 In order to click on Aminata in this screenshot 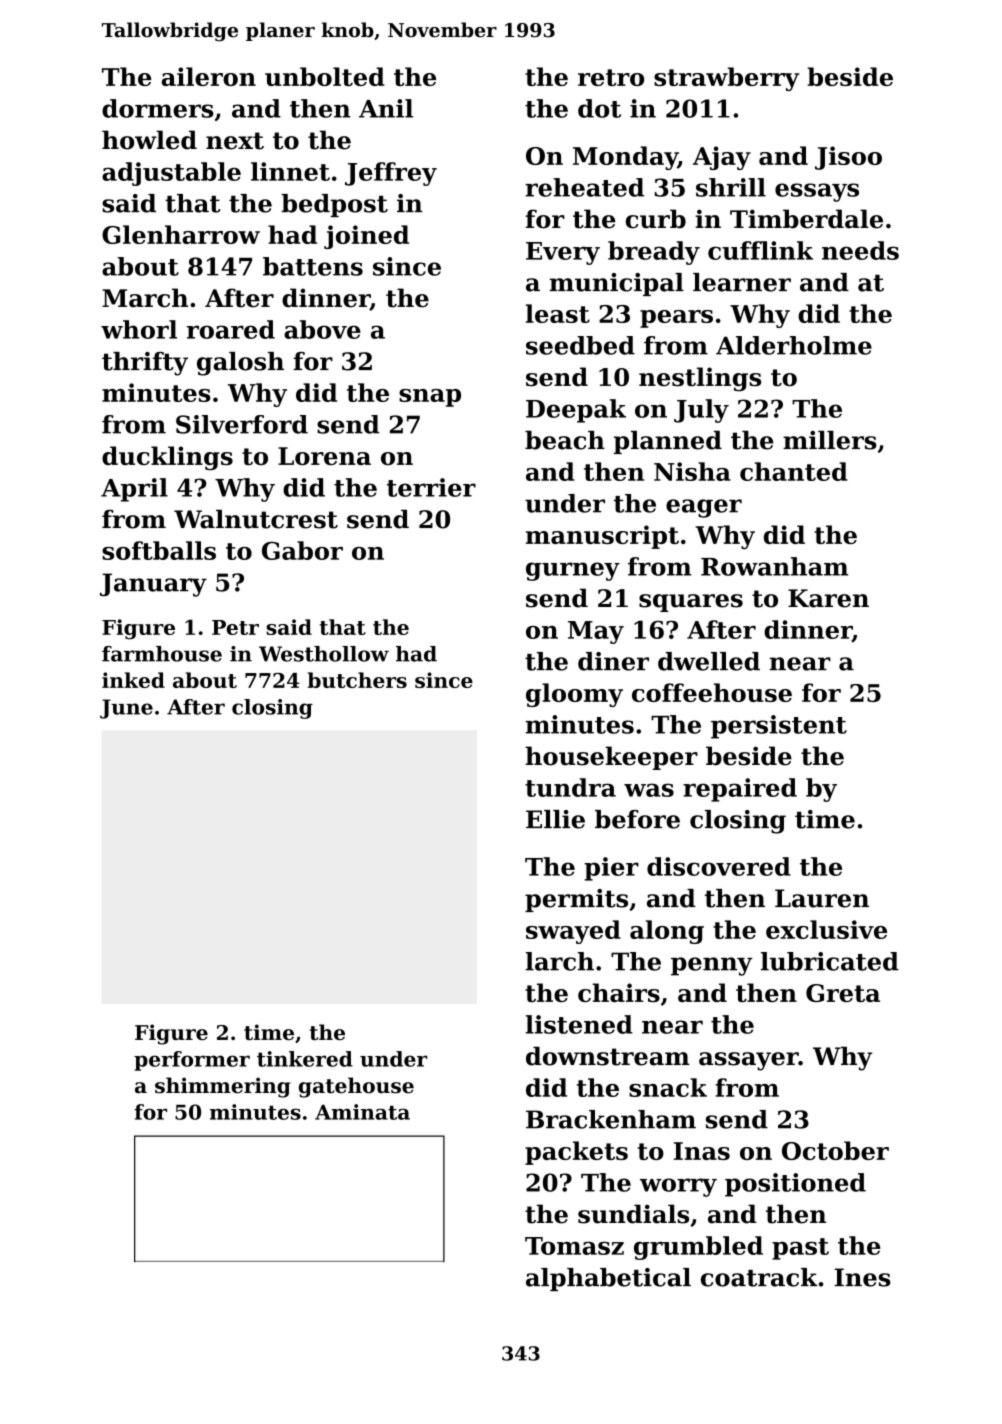, I will do `click(362, 1112)`.
